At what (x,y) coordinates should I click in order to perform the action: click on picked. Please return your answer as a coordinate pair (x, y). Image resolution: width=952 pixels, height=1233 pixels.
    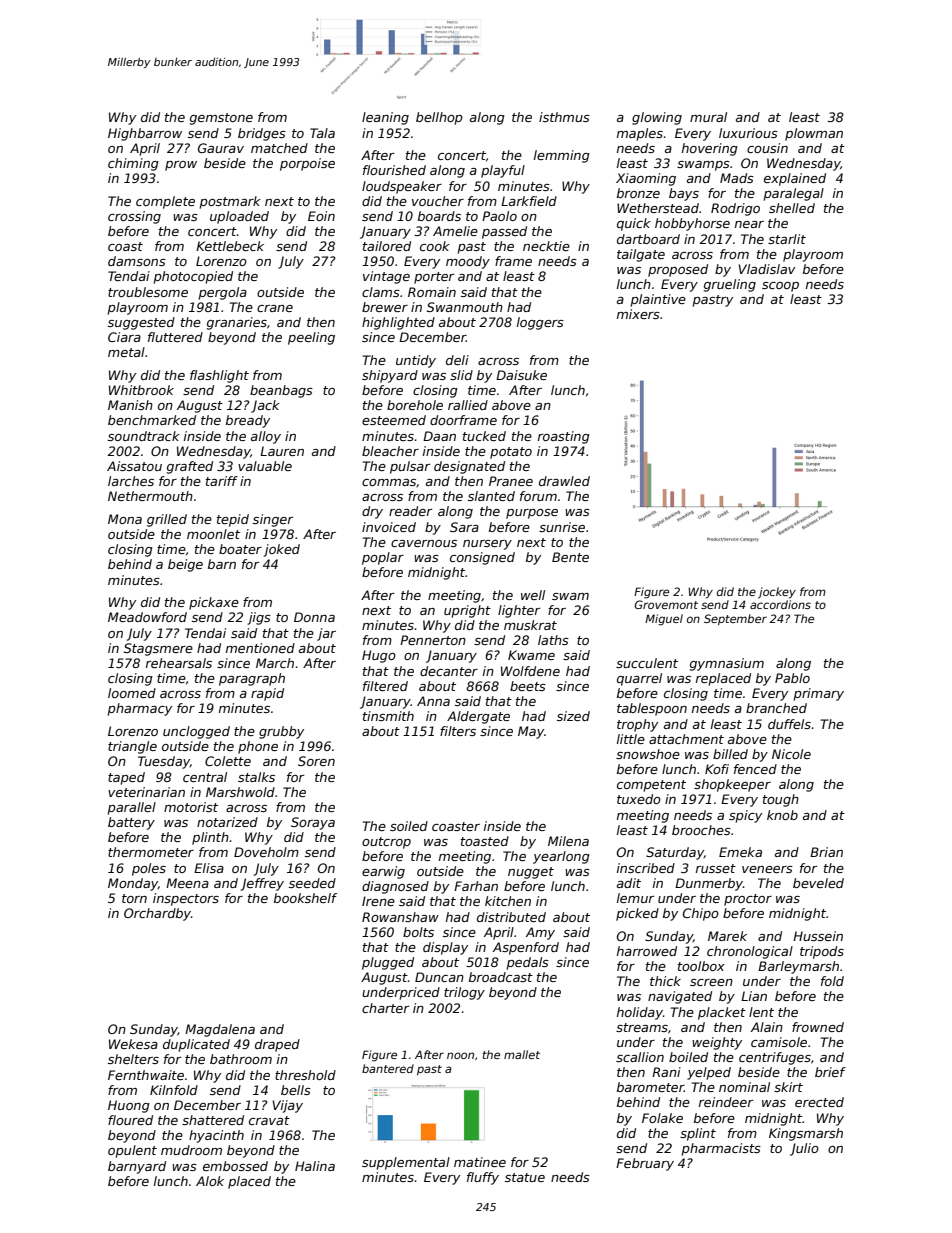
    Looking at the image, I should click on (637, 914).
